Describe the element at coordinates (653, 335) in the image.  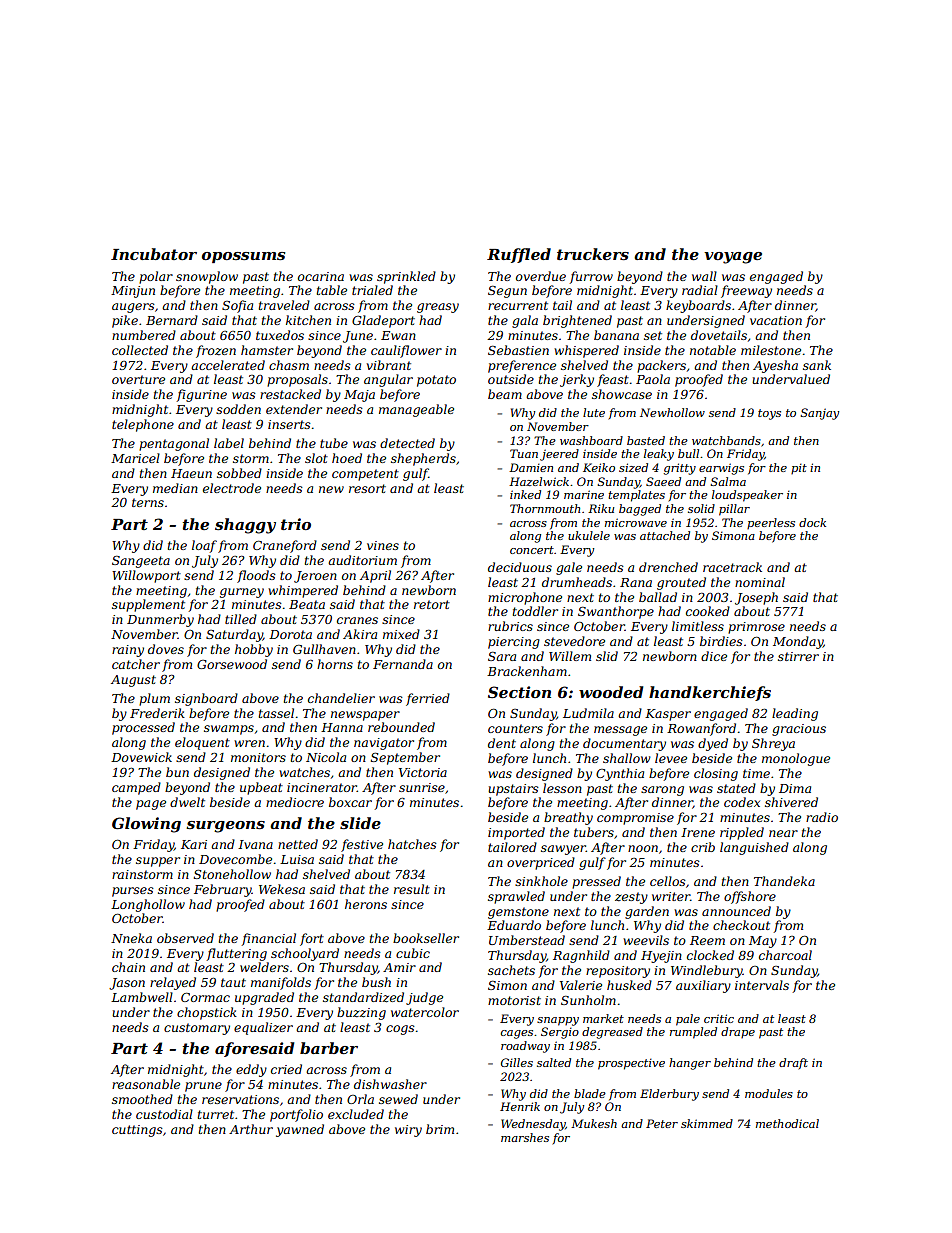
I see `set` at that location.
